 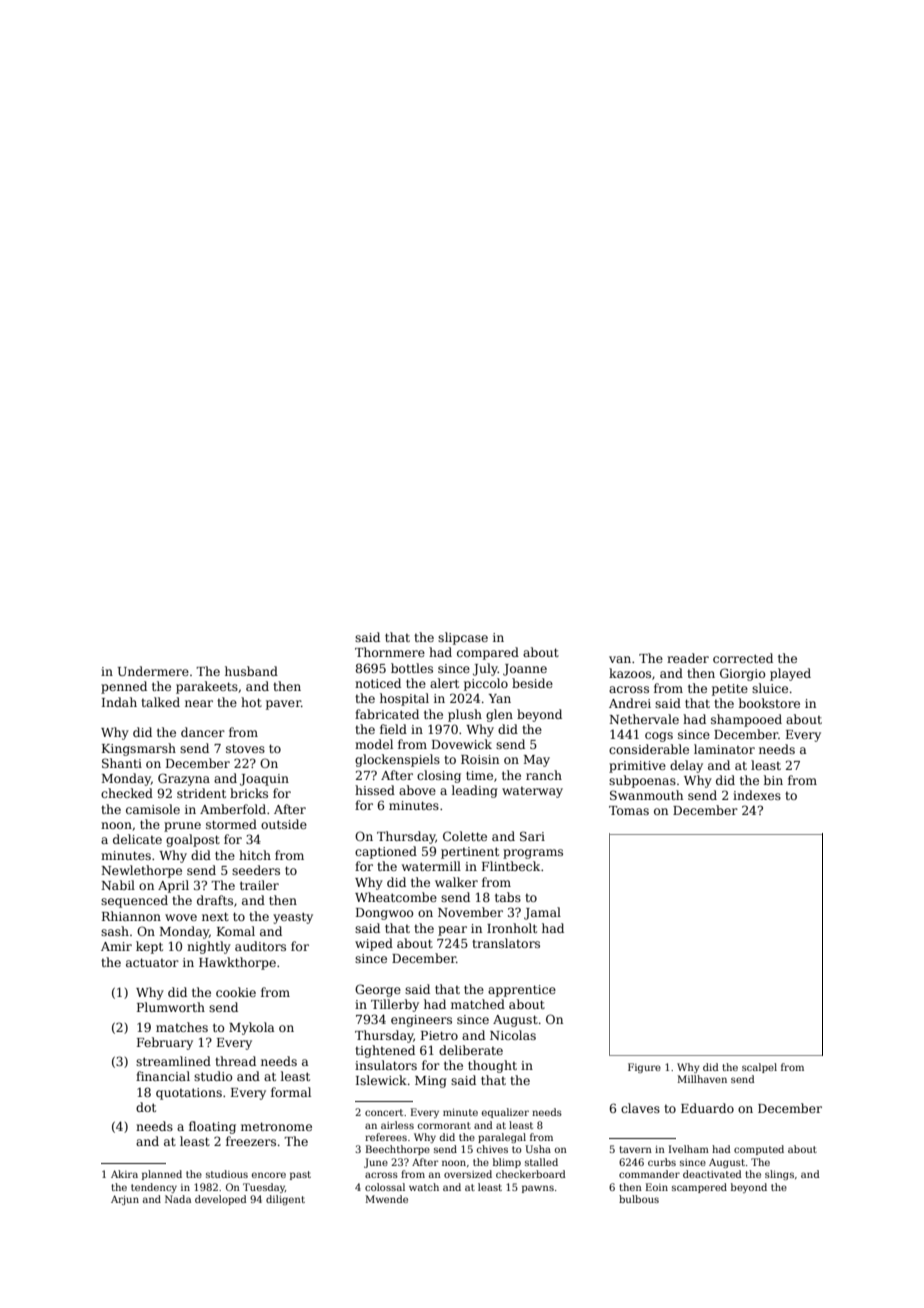 I want to click on bookstore, so click(x=769, y=703).
